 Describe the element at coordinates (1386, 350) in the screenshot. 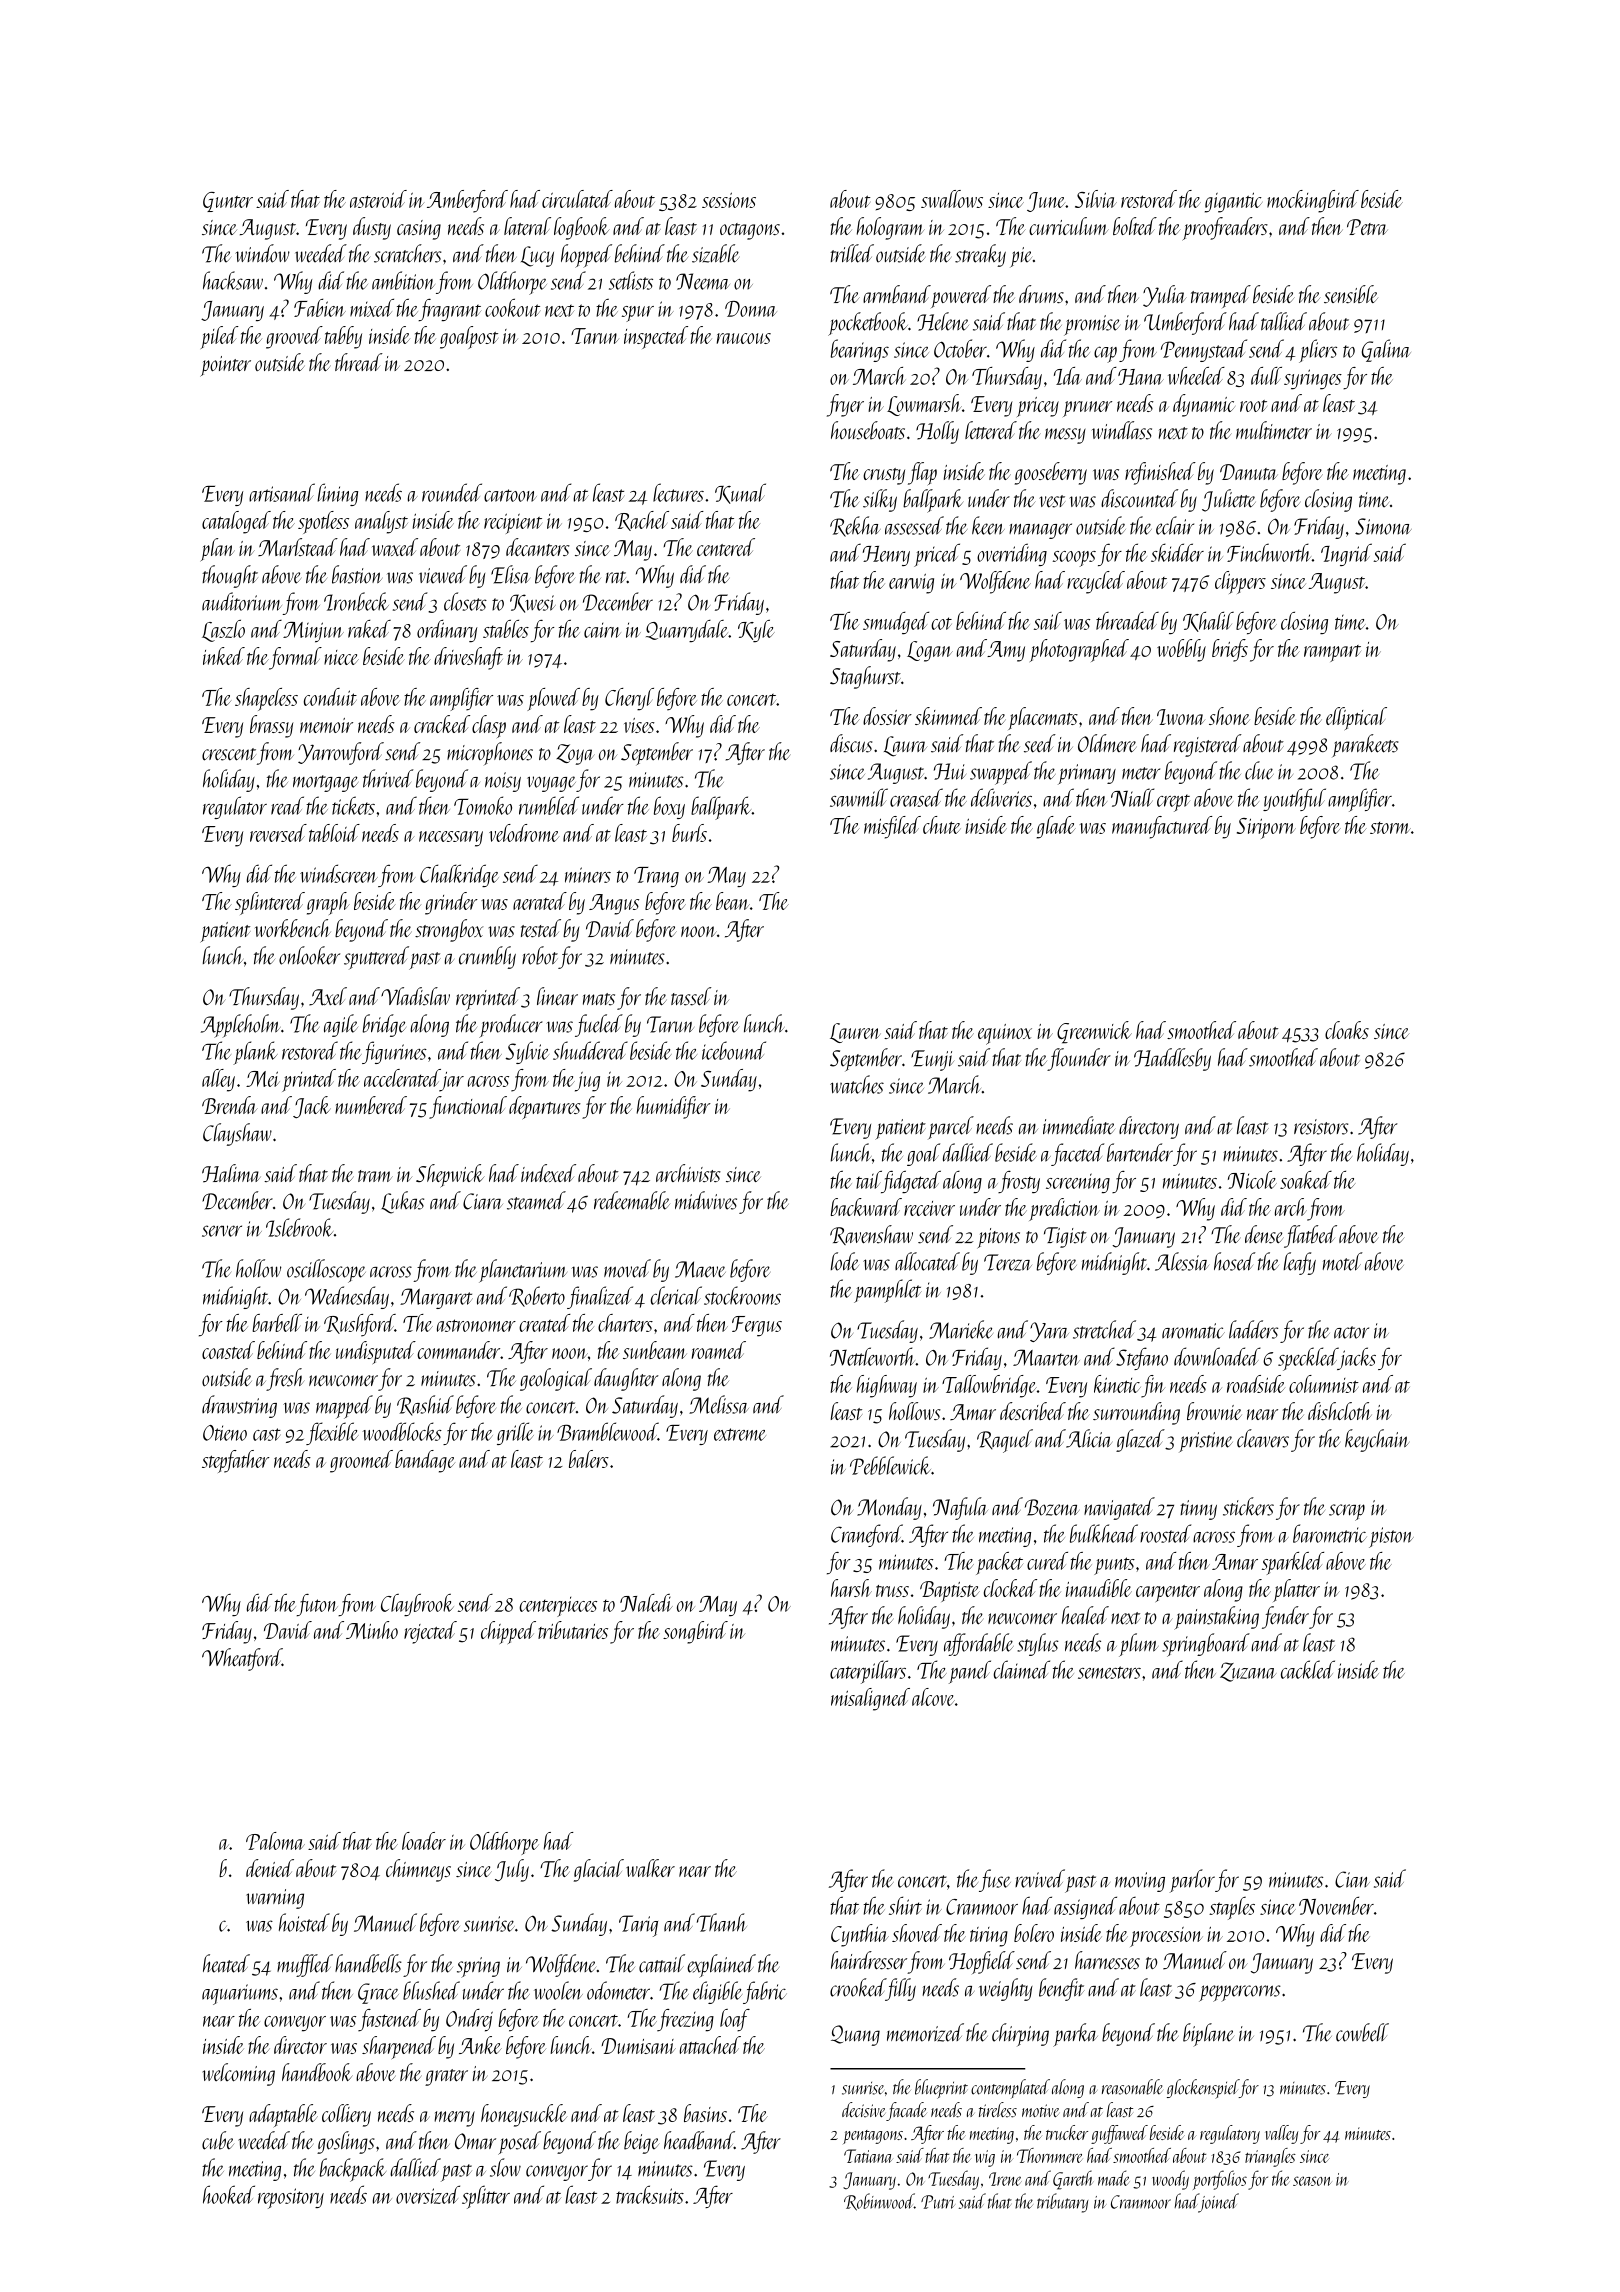

I see `Galina` at that location.
